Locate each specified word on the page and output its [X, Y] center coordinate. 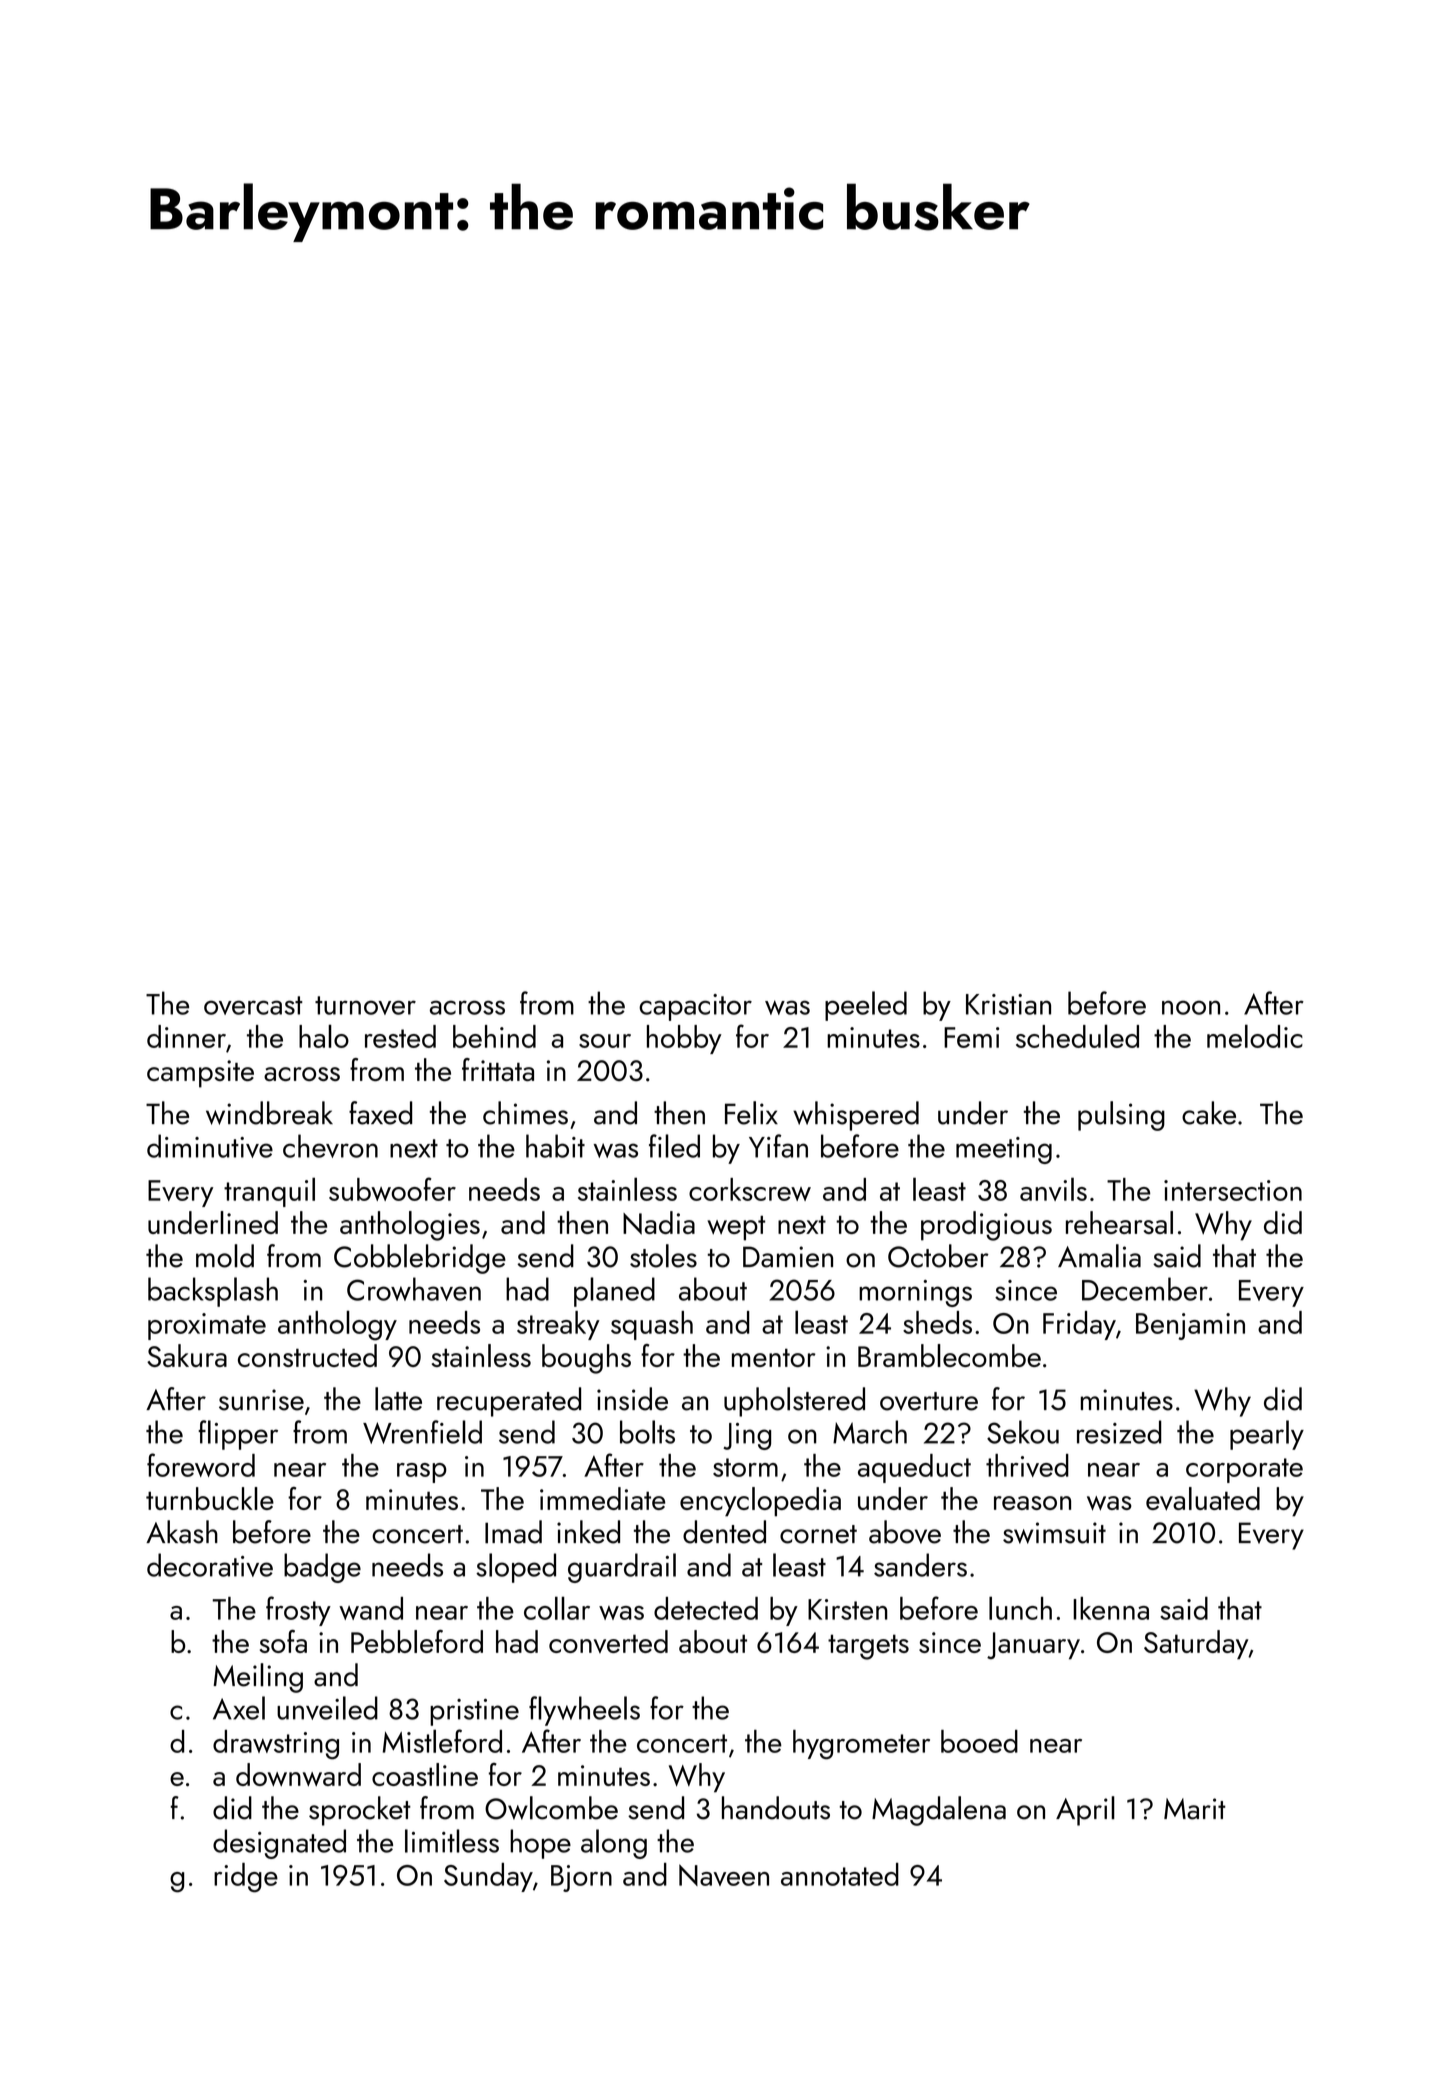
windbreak [269, 1113]
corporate [1244, 1470]
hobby [684, 1039]
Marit [1195, 1809]
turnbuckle [210, 1498]
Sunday [488, 1877]
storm [745, 1467]
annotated [840, 1874]
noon [1191, 1007]
